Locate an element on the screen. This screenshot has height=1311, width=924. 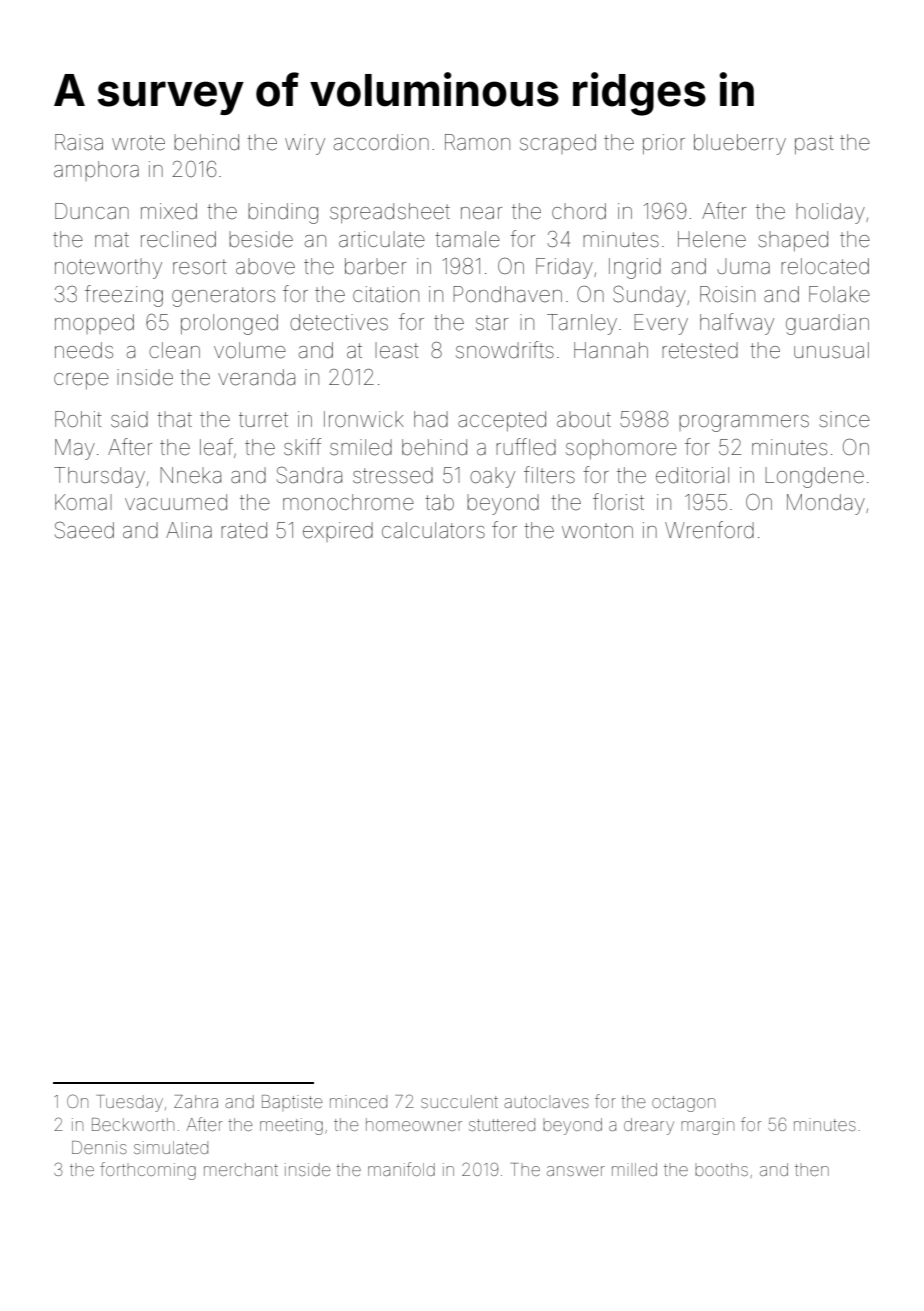
blueberry is located at coordinates (740, 144).
